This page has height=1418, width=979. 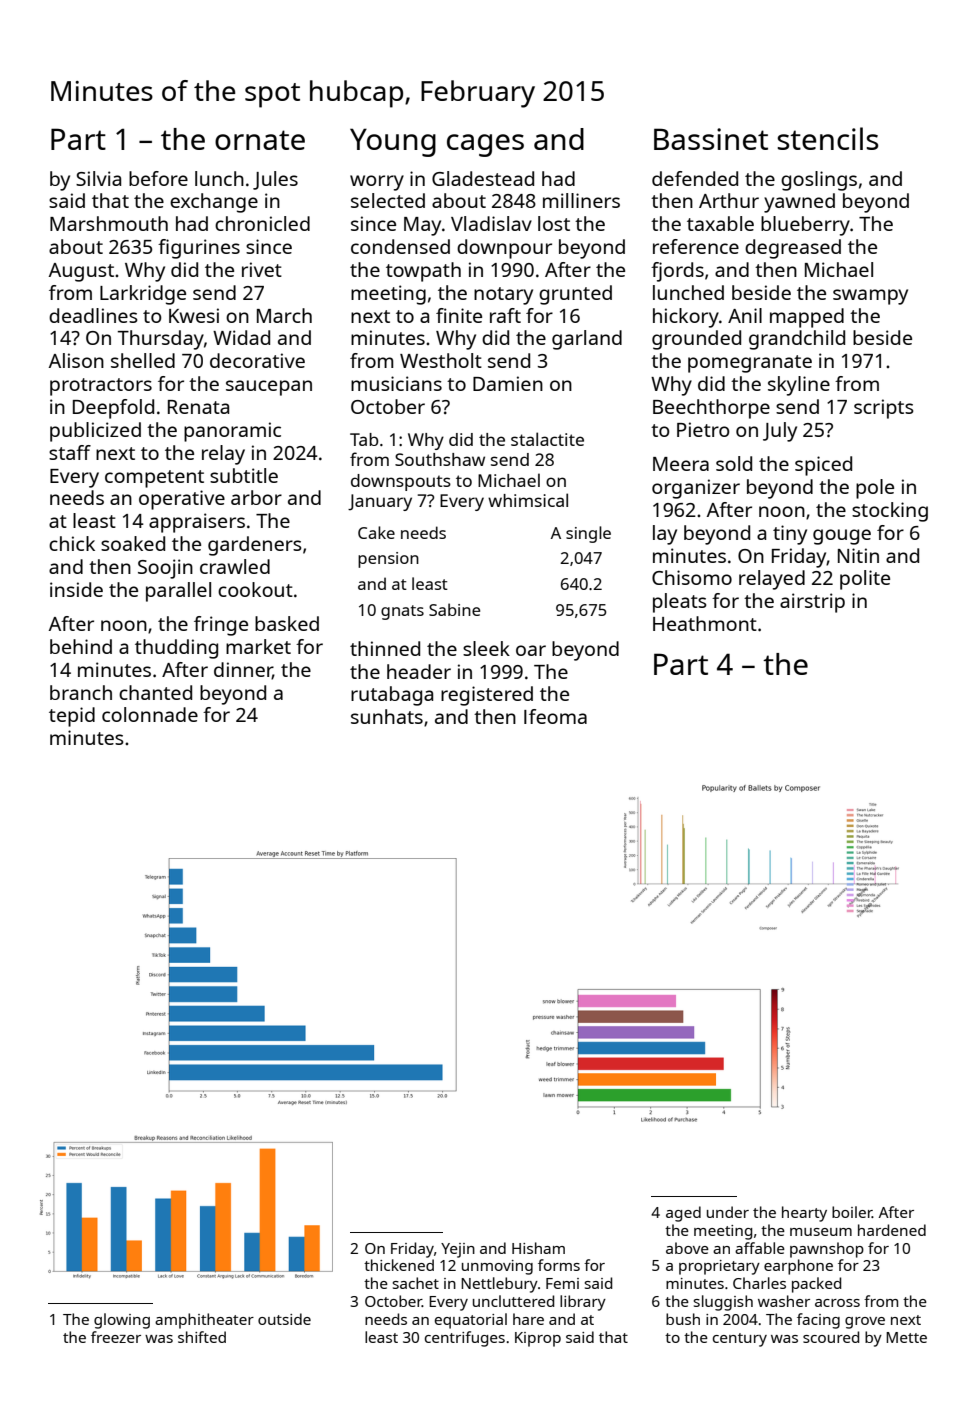 I want to click on glowing, so click(x=122, y=1321).
